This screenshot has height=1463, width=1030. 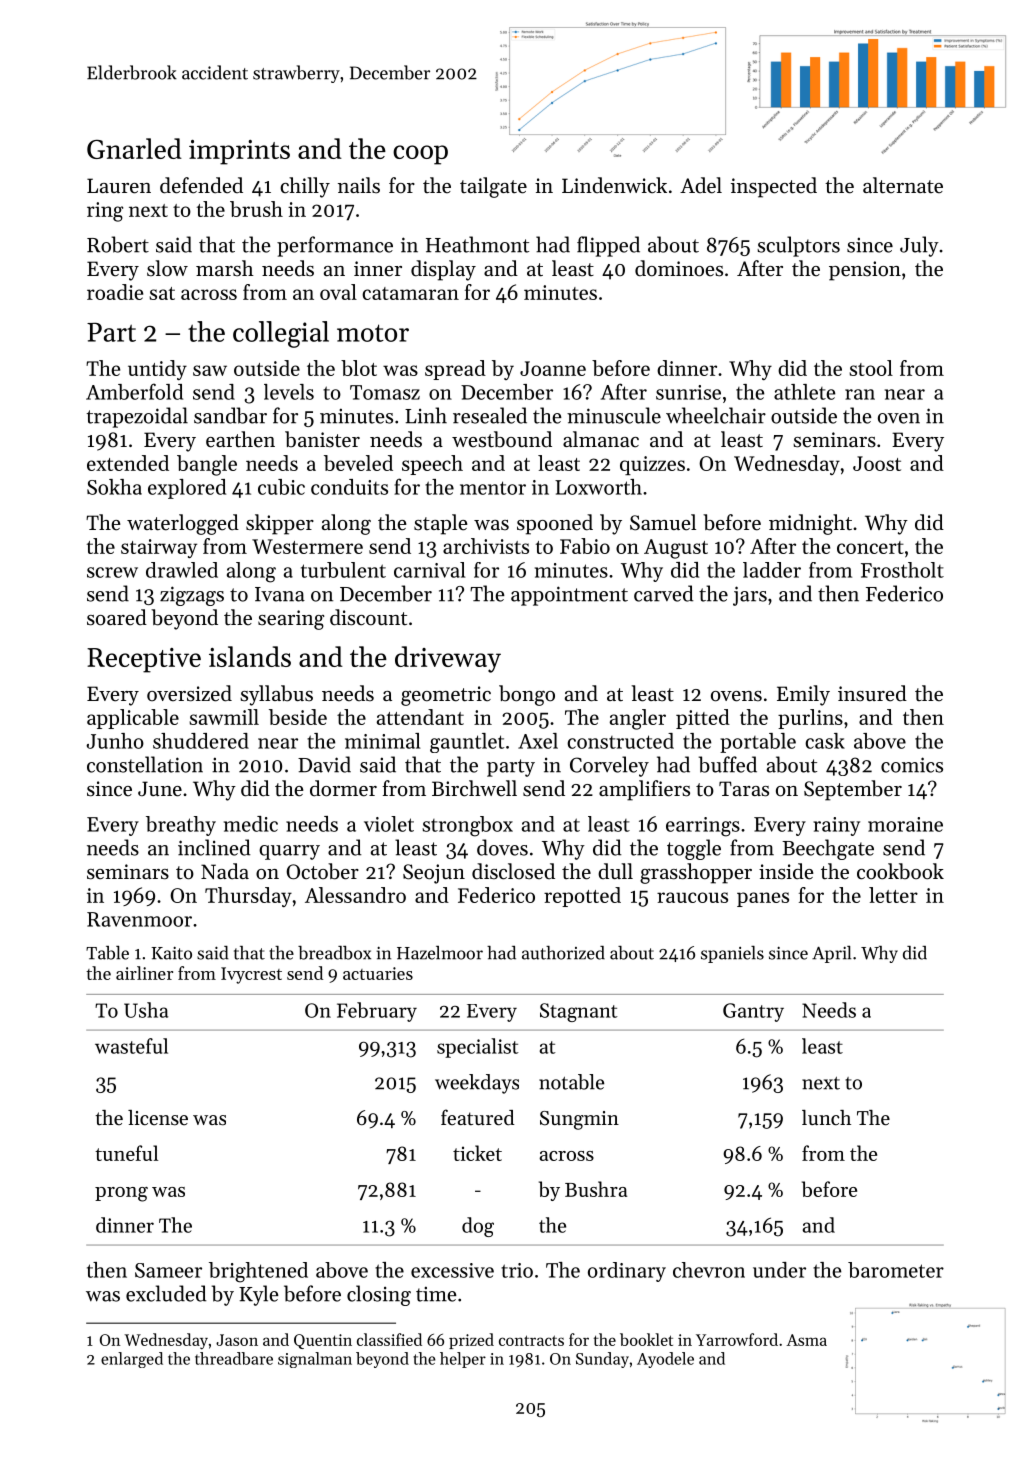 I want to click on inspected, so click(x=774, y=187).
